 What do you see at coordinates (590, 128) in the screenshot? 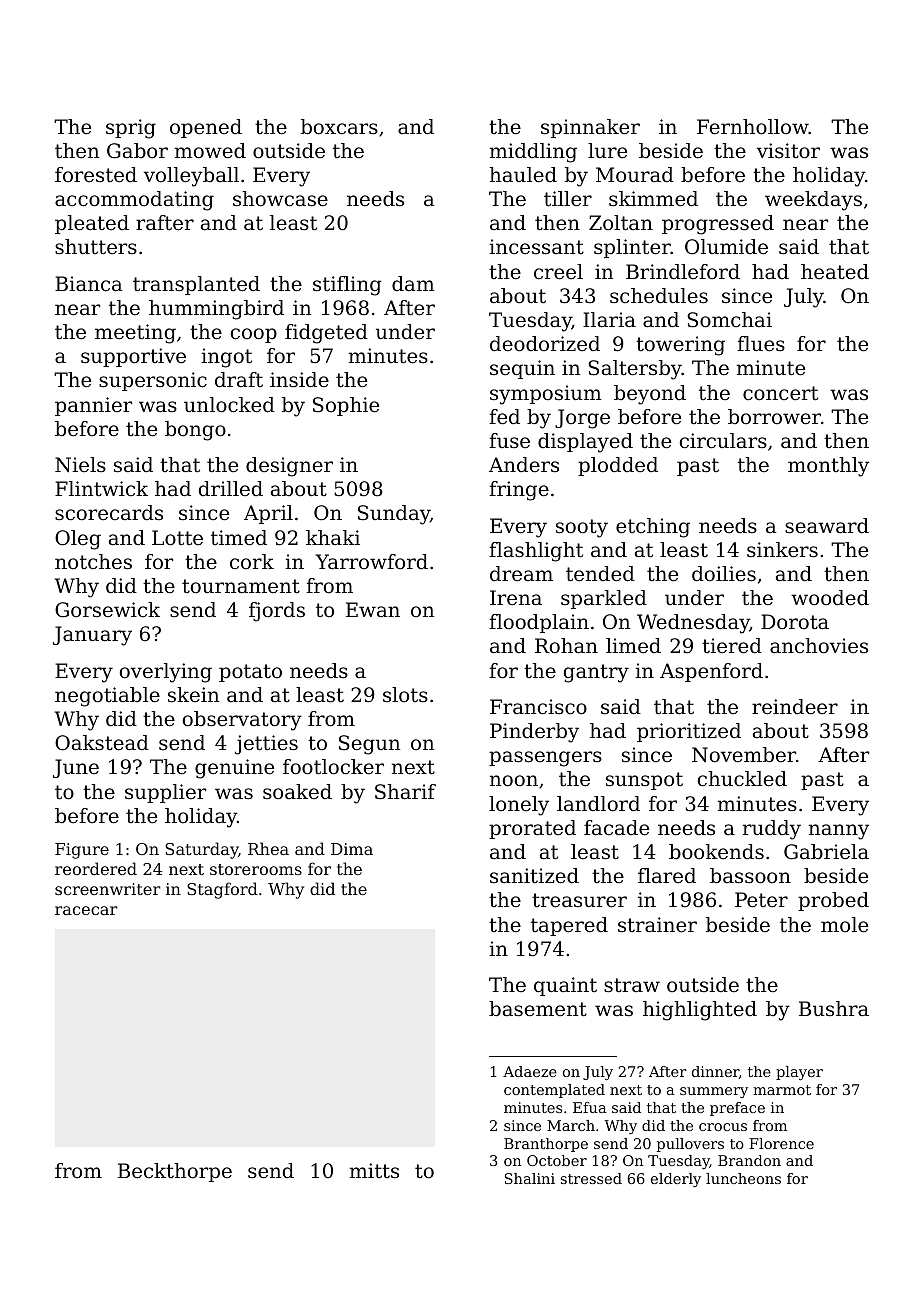
I see `spinnaker` at bounding box center [590, 128].
